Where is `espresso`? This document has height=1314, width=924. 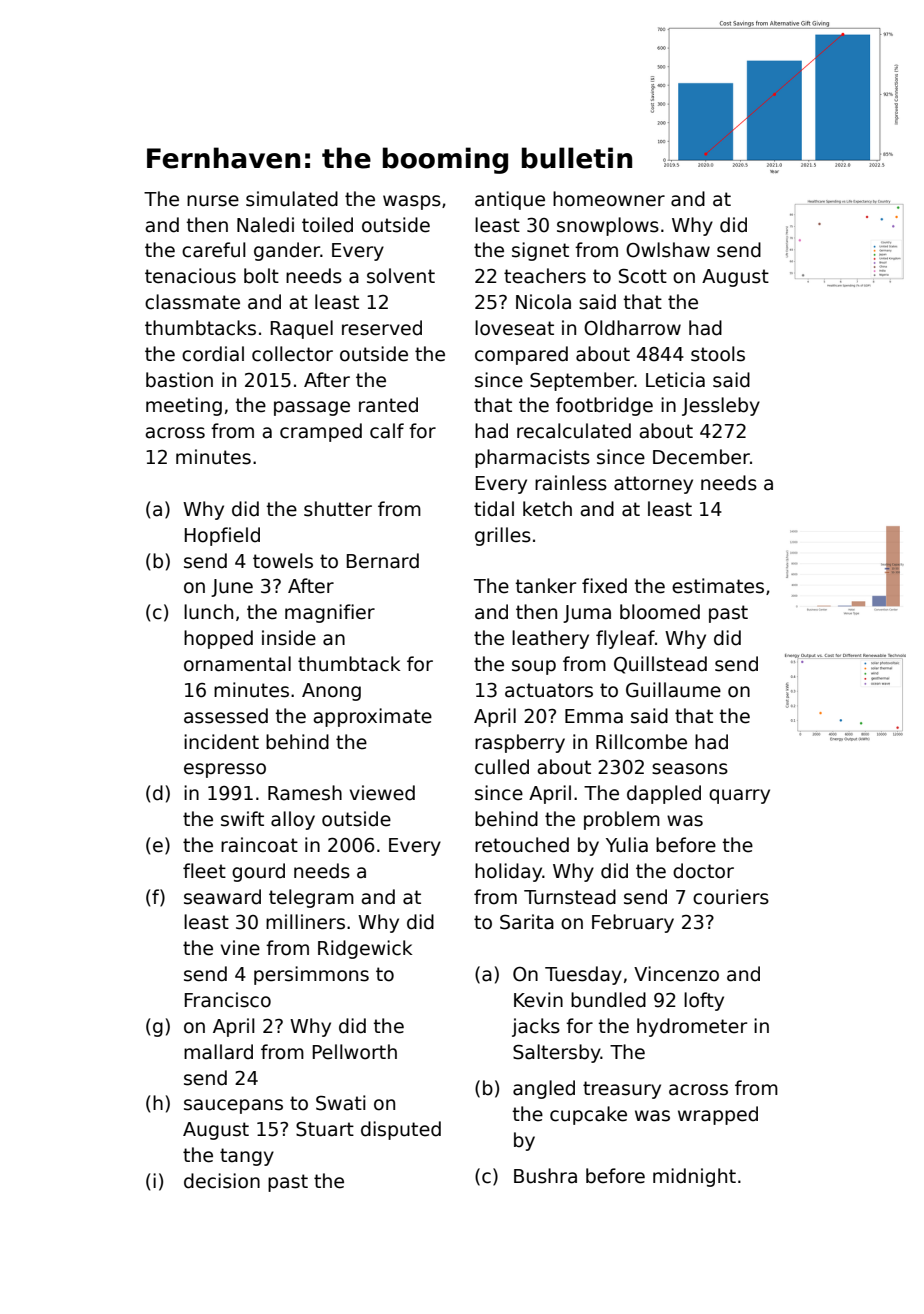
espresso is located at coordinates (225, 770).
